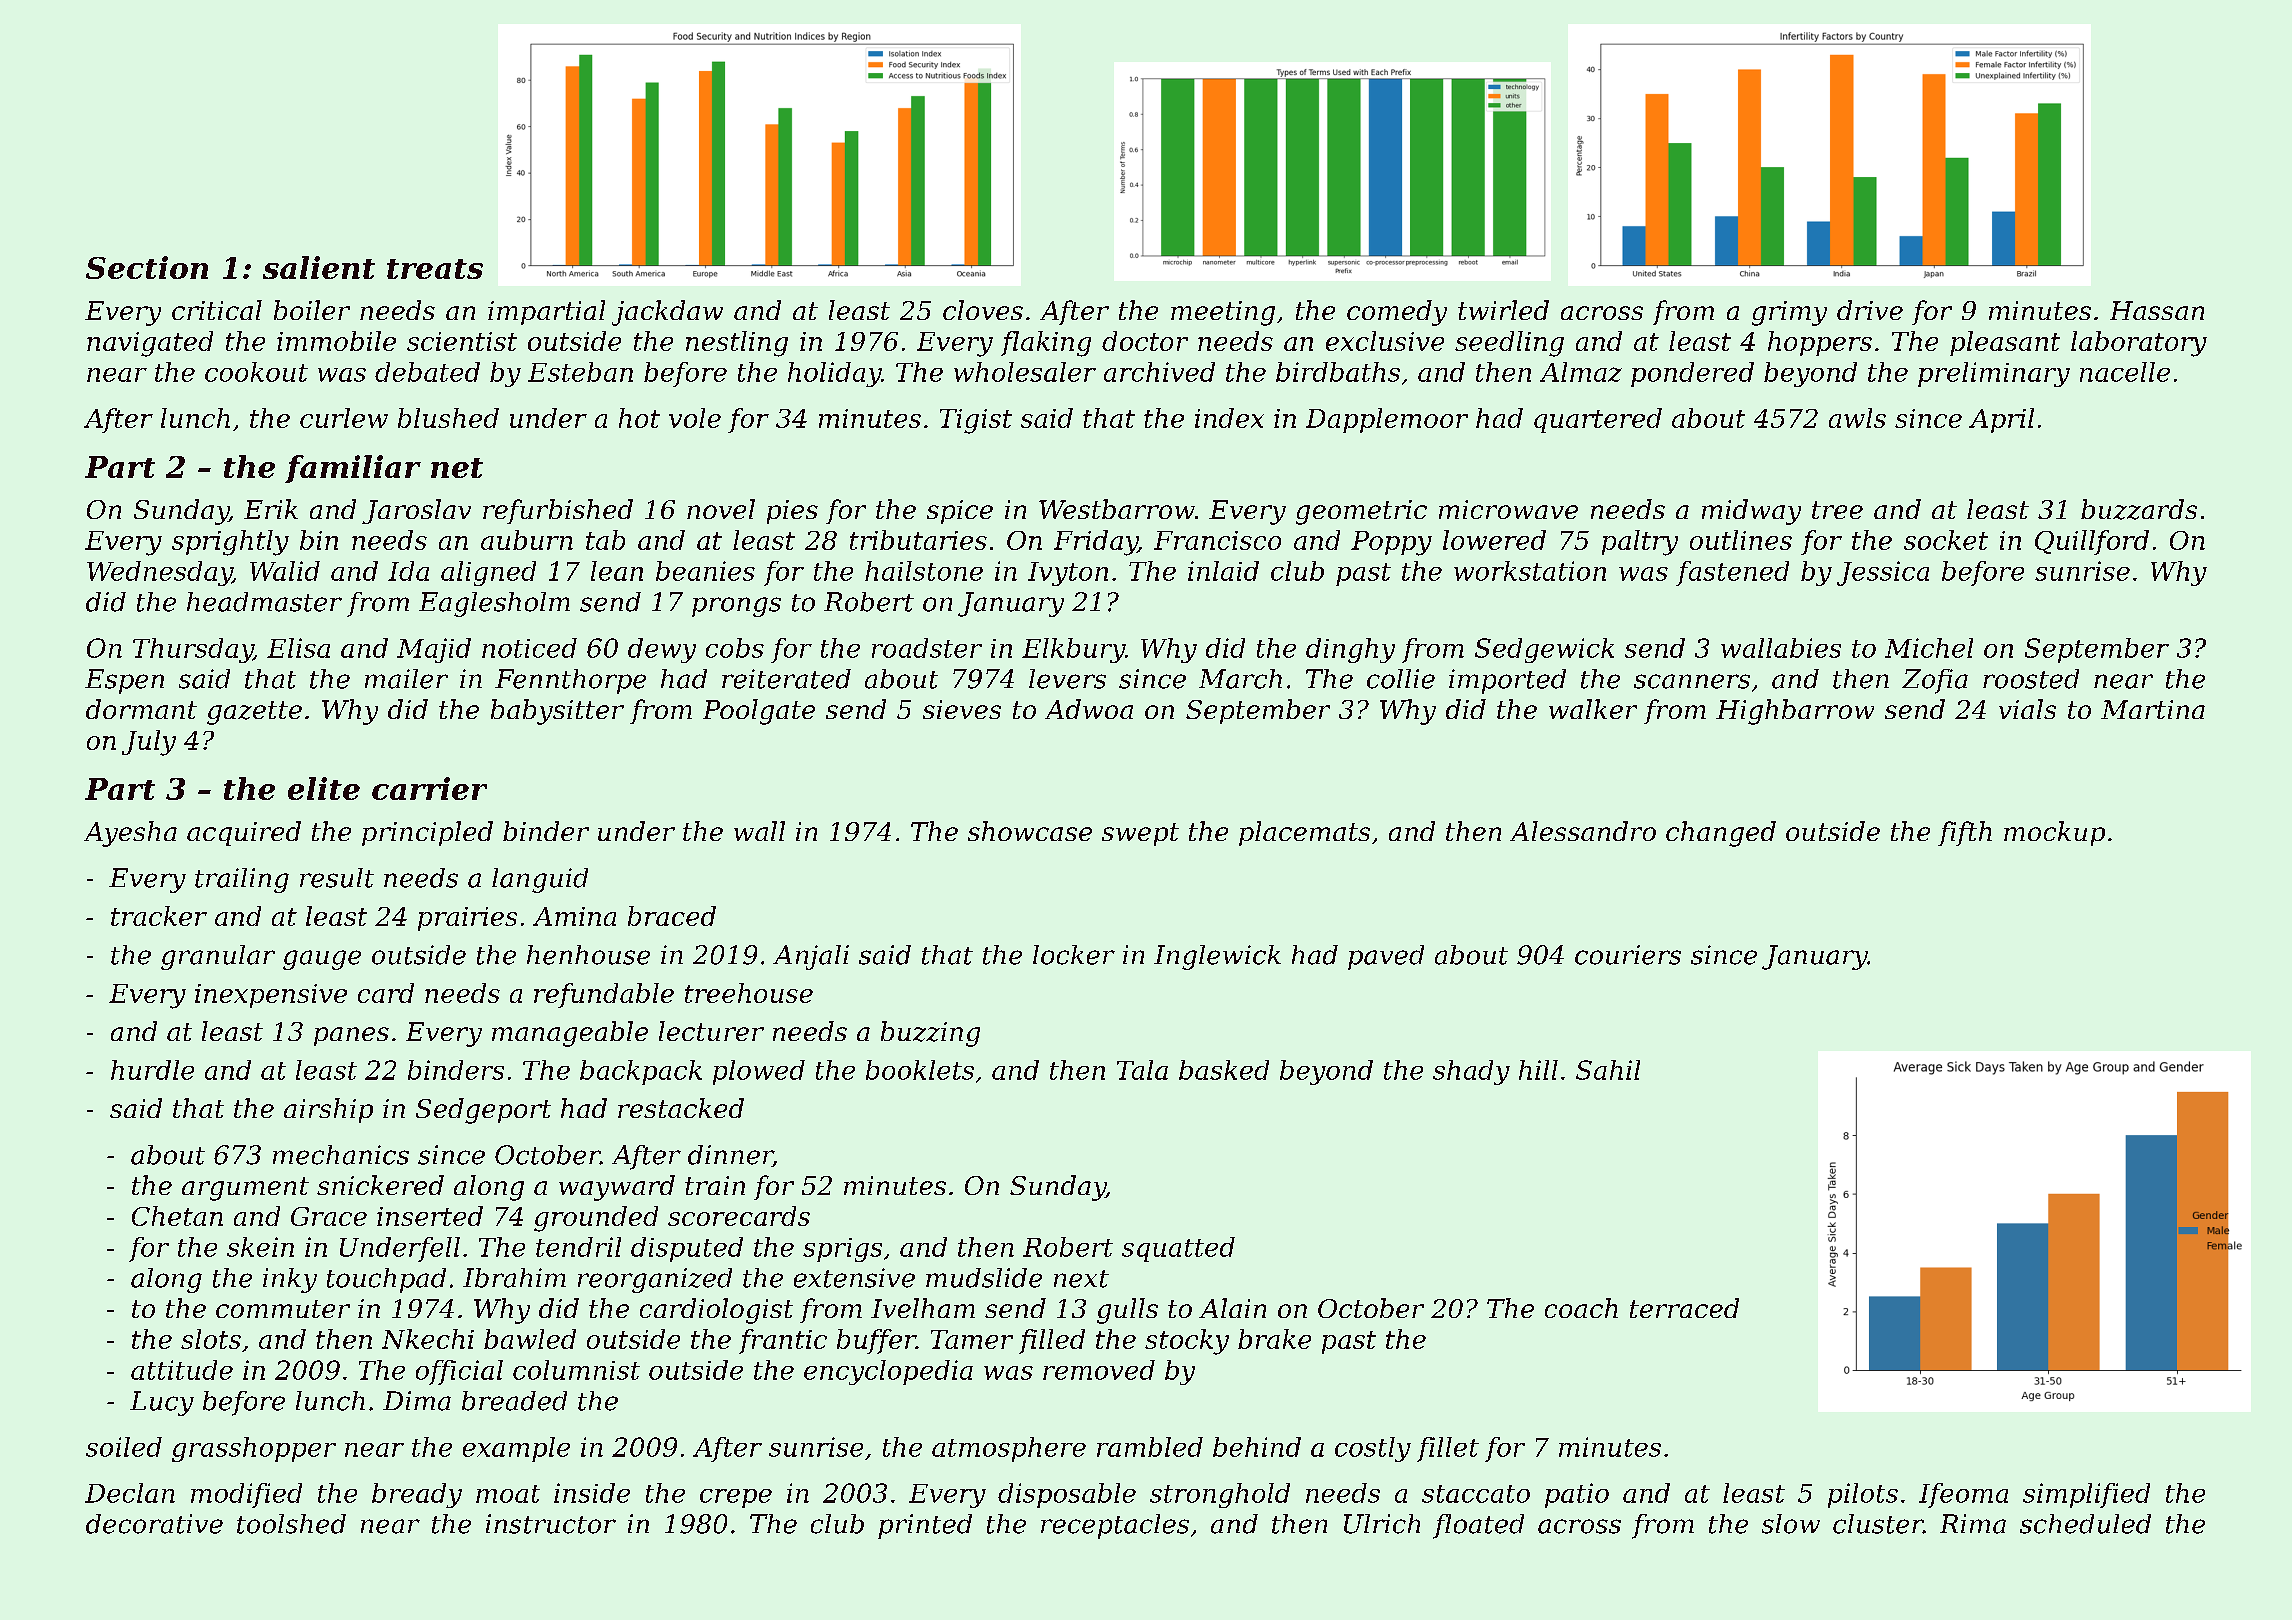 The image size is (2292, 1620). Describe the element at coordinates (1074, 955) in the screenshot. I see `locker` at that location.
